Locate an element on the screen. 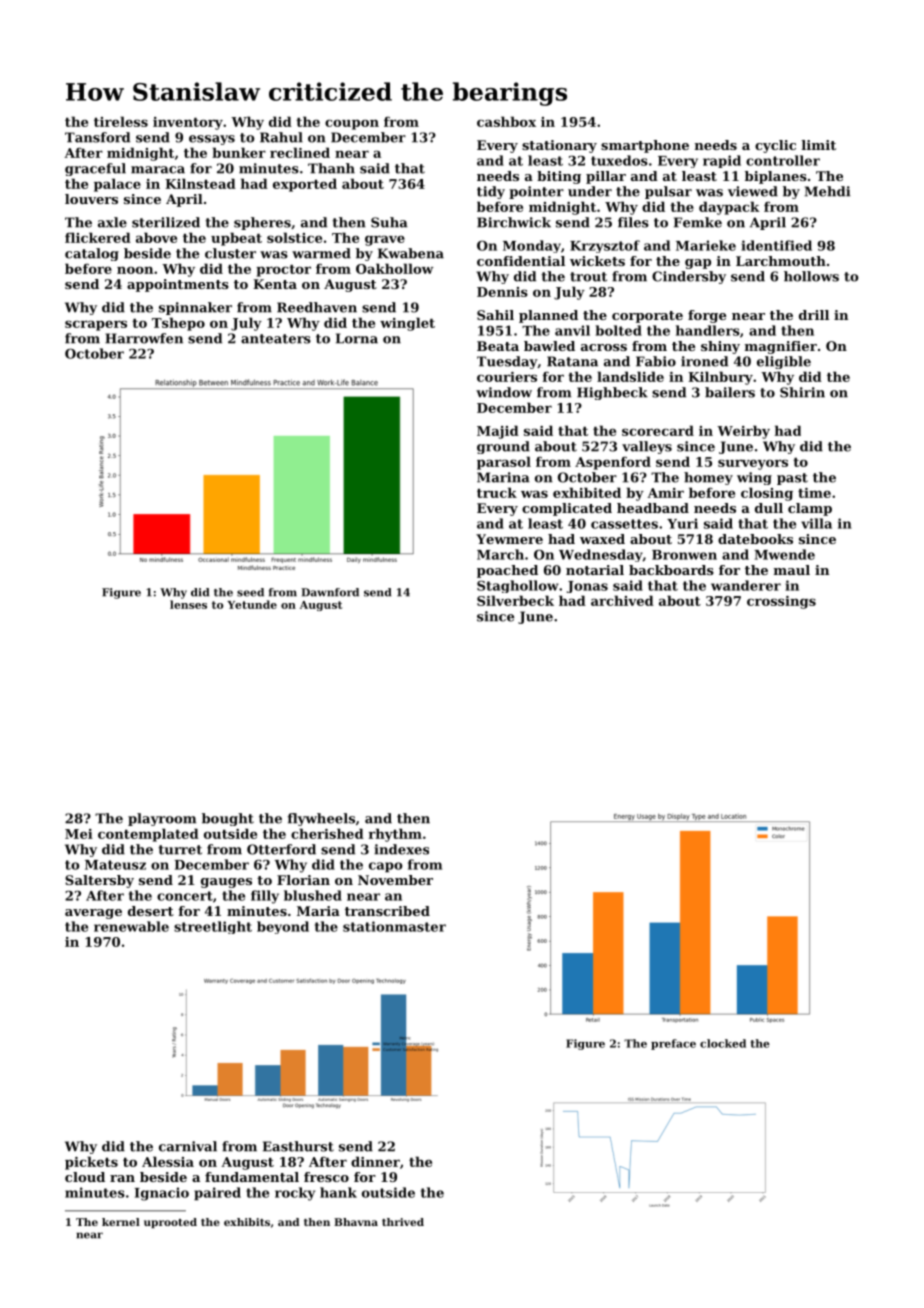 This screenshot has height=1308, width=924. cashbox is located at coordinates (506, 121).
